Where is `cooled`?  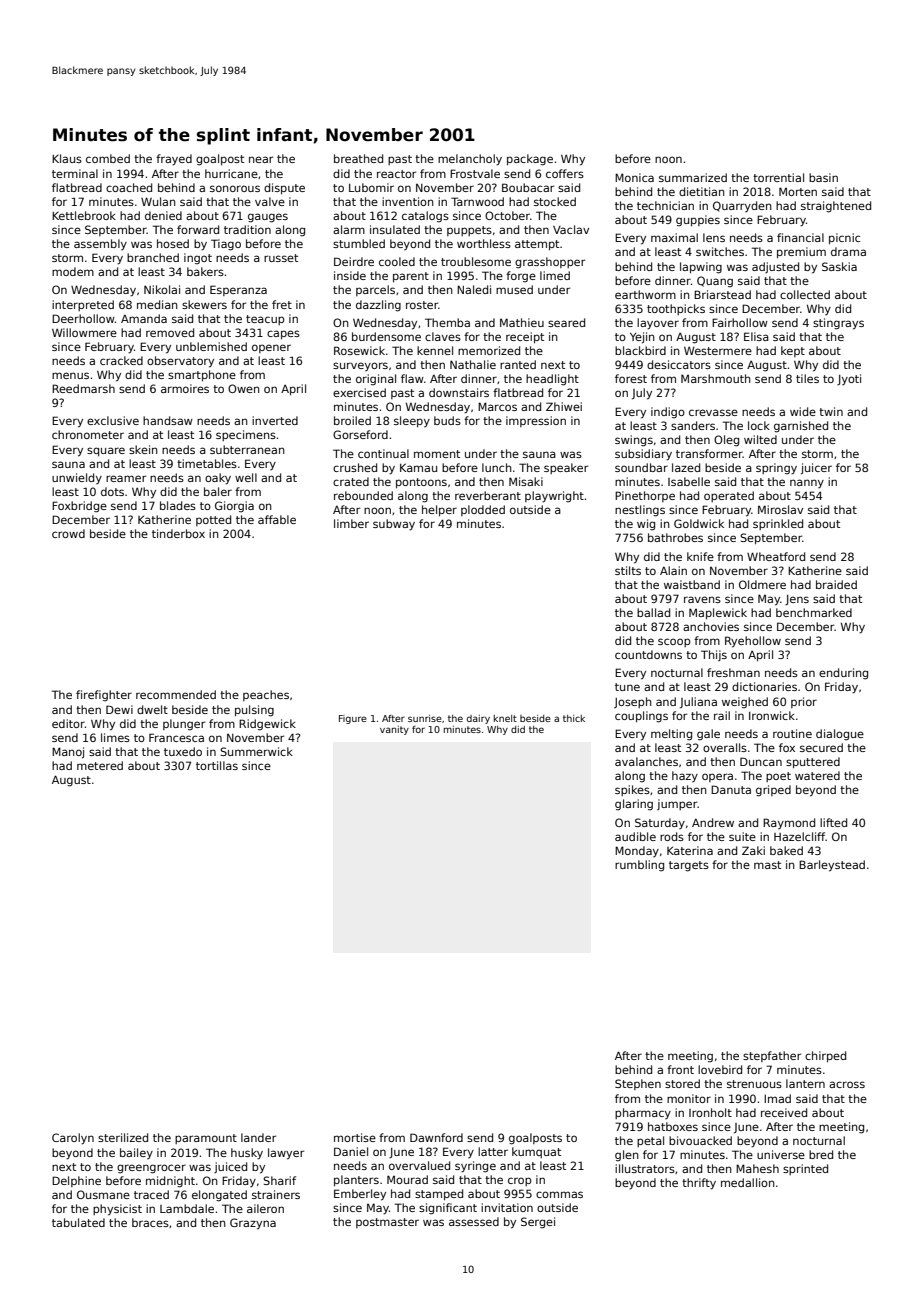 cooled is located at coordinates (397, 261).
